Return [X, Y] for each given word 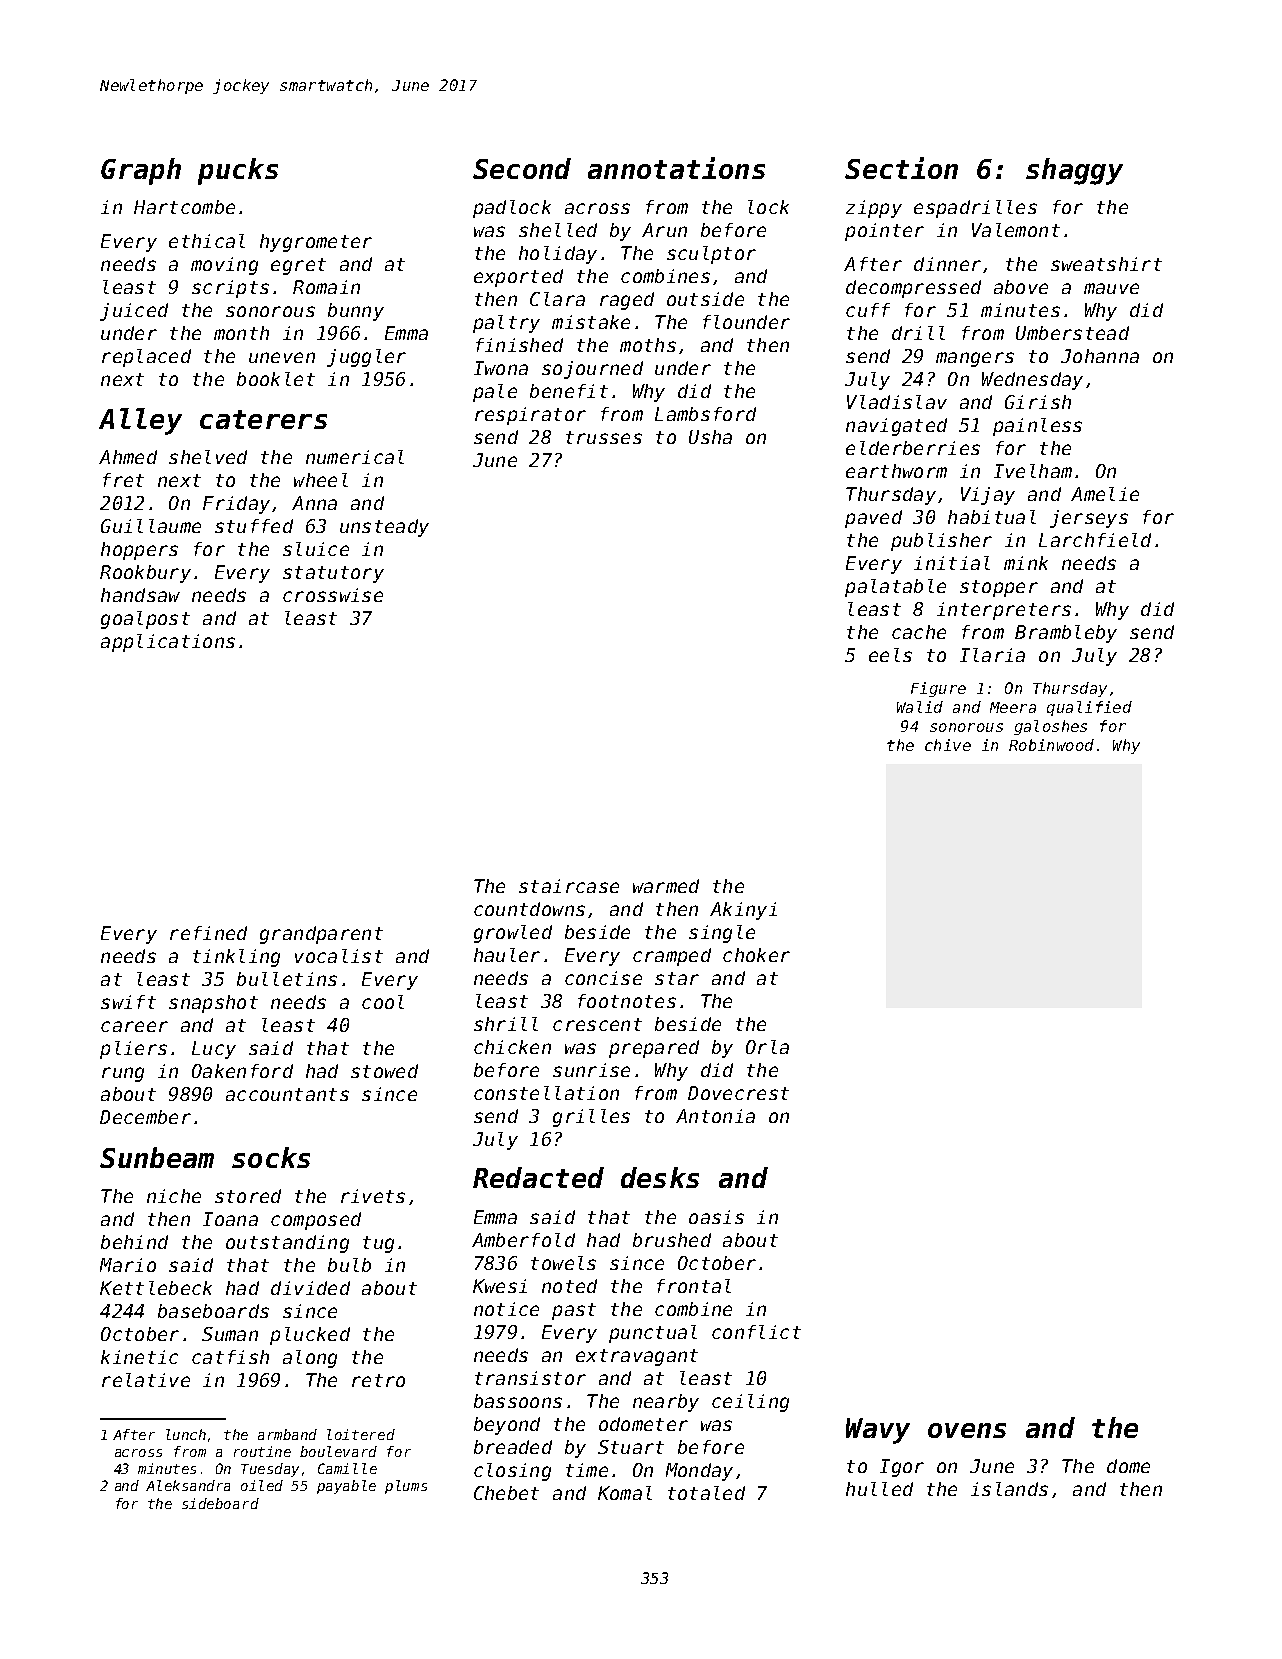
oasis [716, 1217]
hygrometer [316, 243]
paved [873, 519]
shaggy [1074, 171]
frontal [694, 1286]
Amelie [1105, 494]
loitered [361, 1434]
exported [518, 278]
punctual [653, 1334]
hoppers [139, 551]
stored [248, 1196]
